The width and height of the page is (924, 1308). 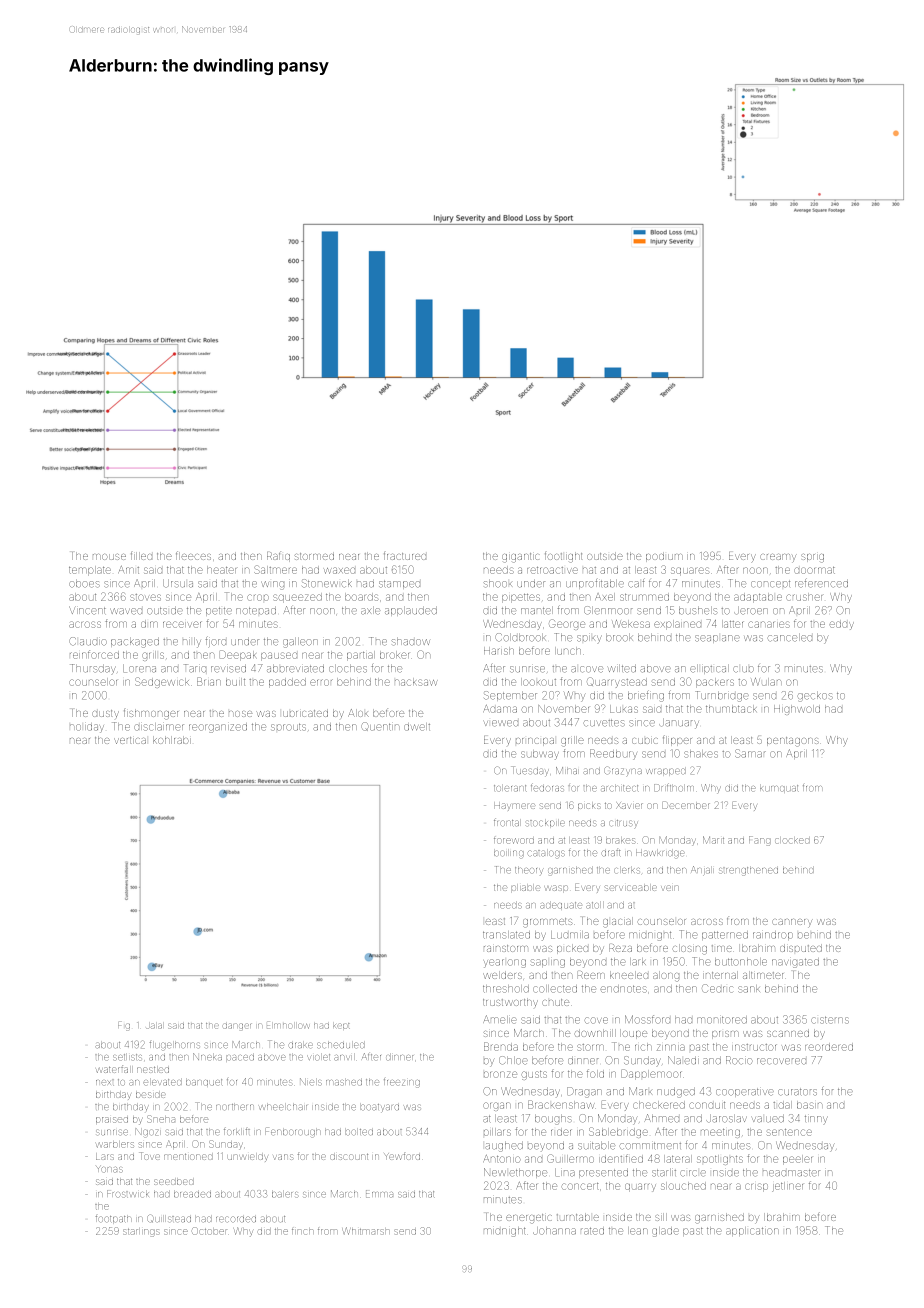 I want to click on cannery, so click(x=792, y=923).
